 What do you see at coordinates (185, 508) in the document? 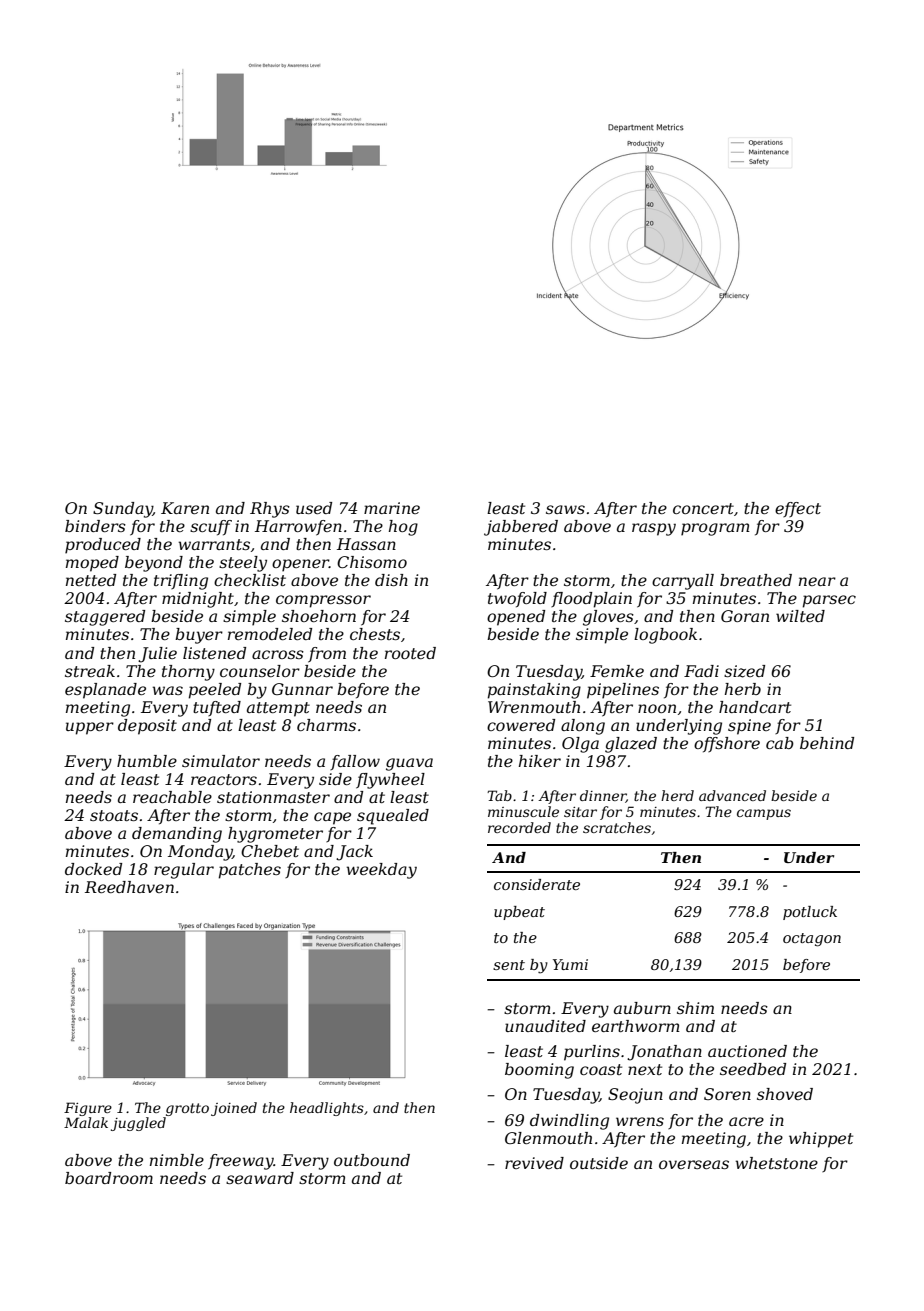
I see `Karen` at bounding box center [185, 508].
